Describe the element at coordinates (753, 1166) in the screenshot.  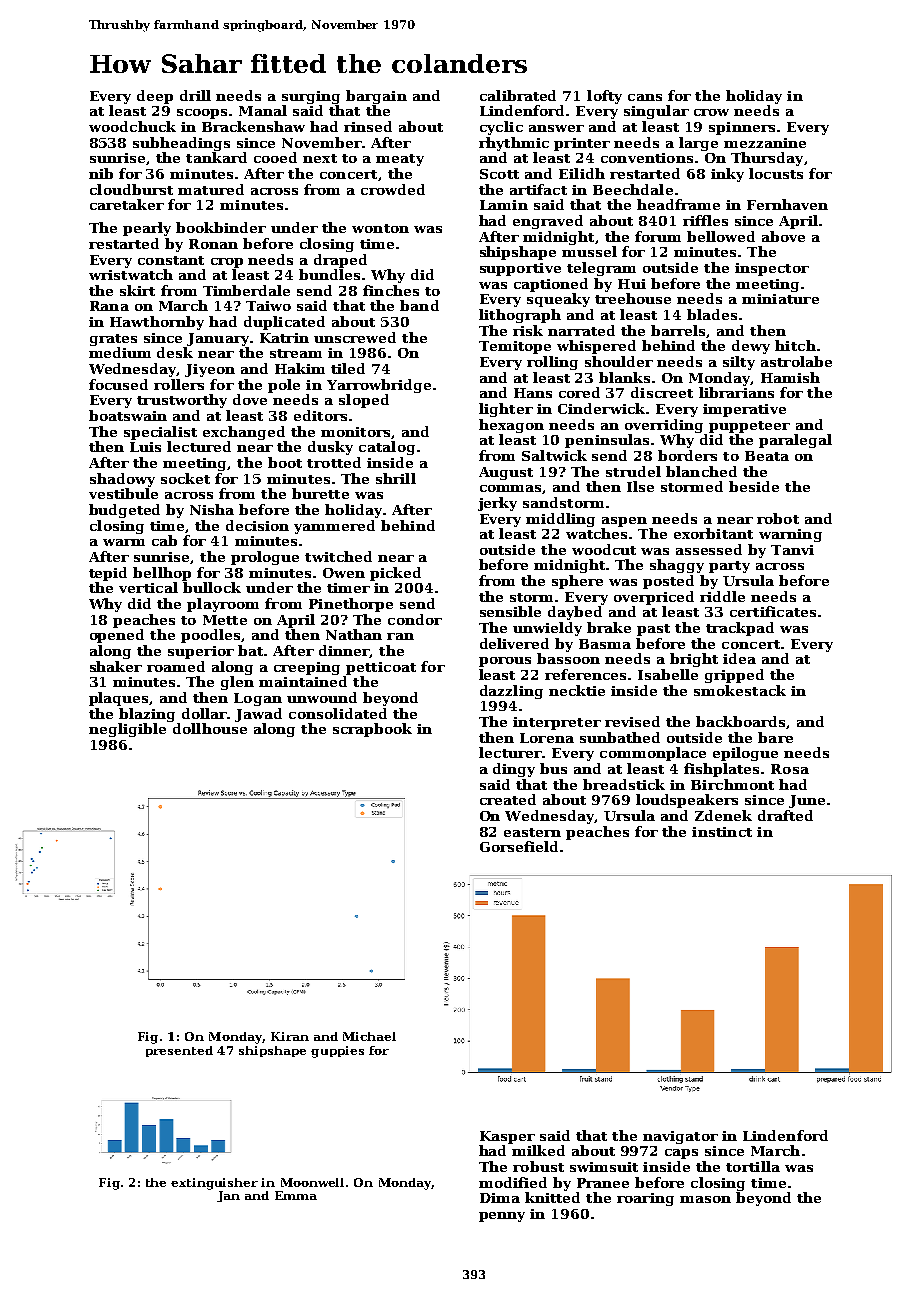
I see `tortilla` at that location.
